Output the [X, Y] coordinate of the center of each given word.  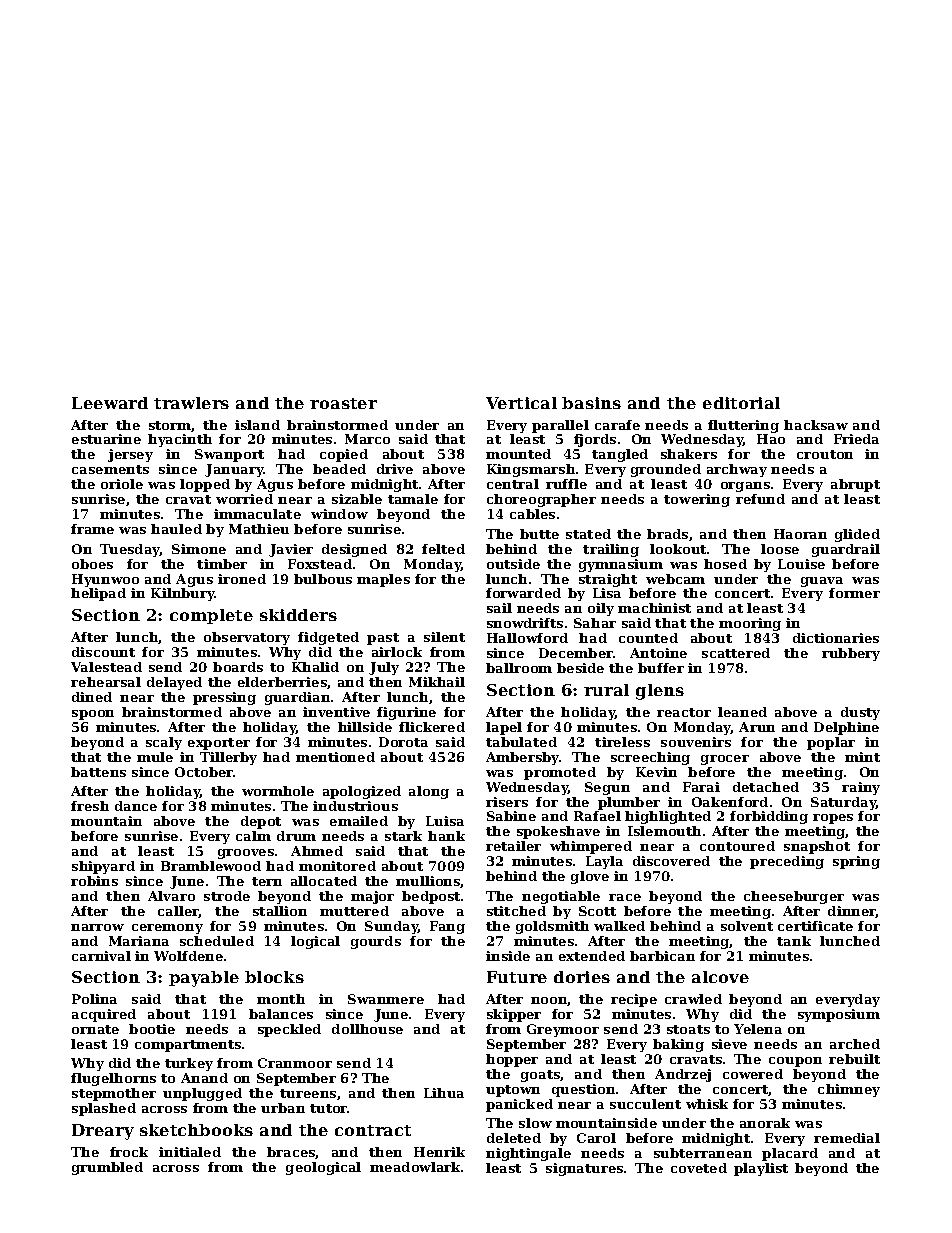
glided [857, 535]
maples [383, 580]
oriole [122, 484]
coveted [699, 1168]
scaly [164, 743]
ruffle [566, 484]
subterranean [703, 1153]
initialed [190, 1152]
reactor [684, 712]
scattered [736, 653]
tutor [329, 1108]
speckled [289, 1030]
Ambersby [523, 758]
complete [211, 616]
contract [373, 1130]
